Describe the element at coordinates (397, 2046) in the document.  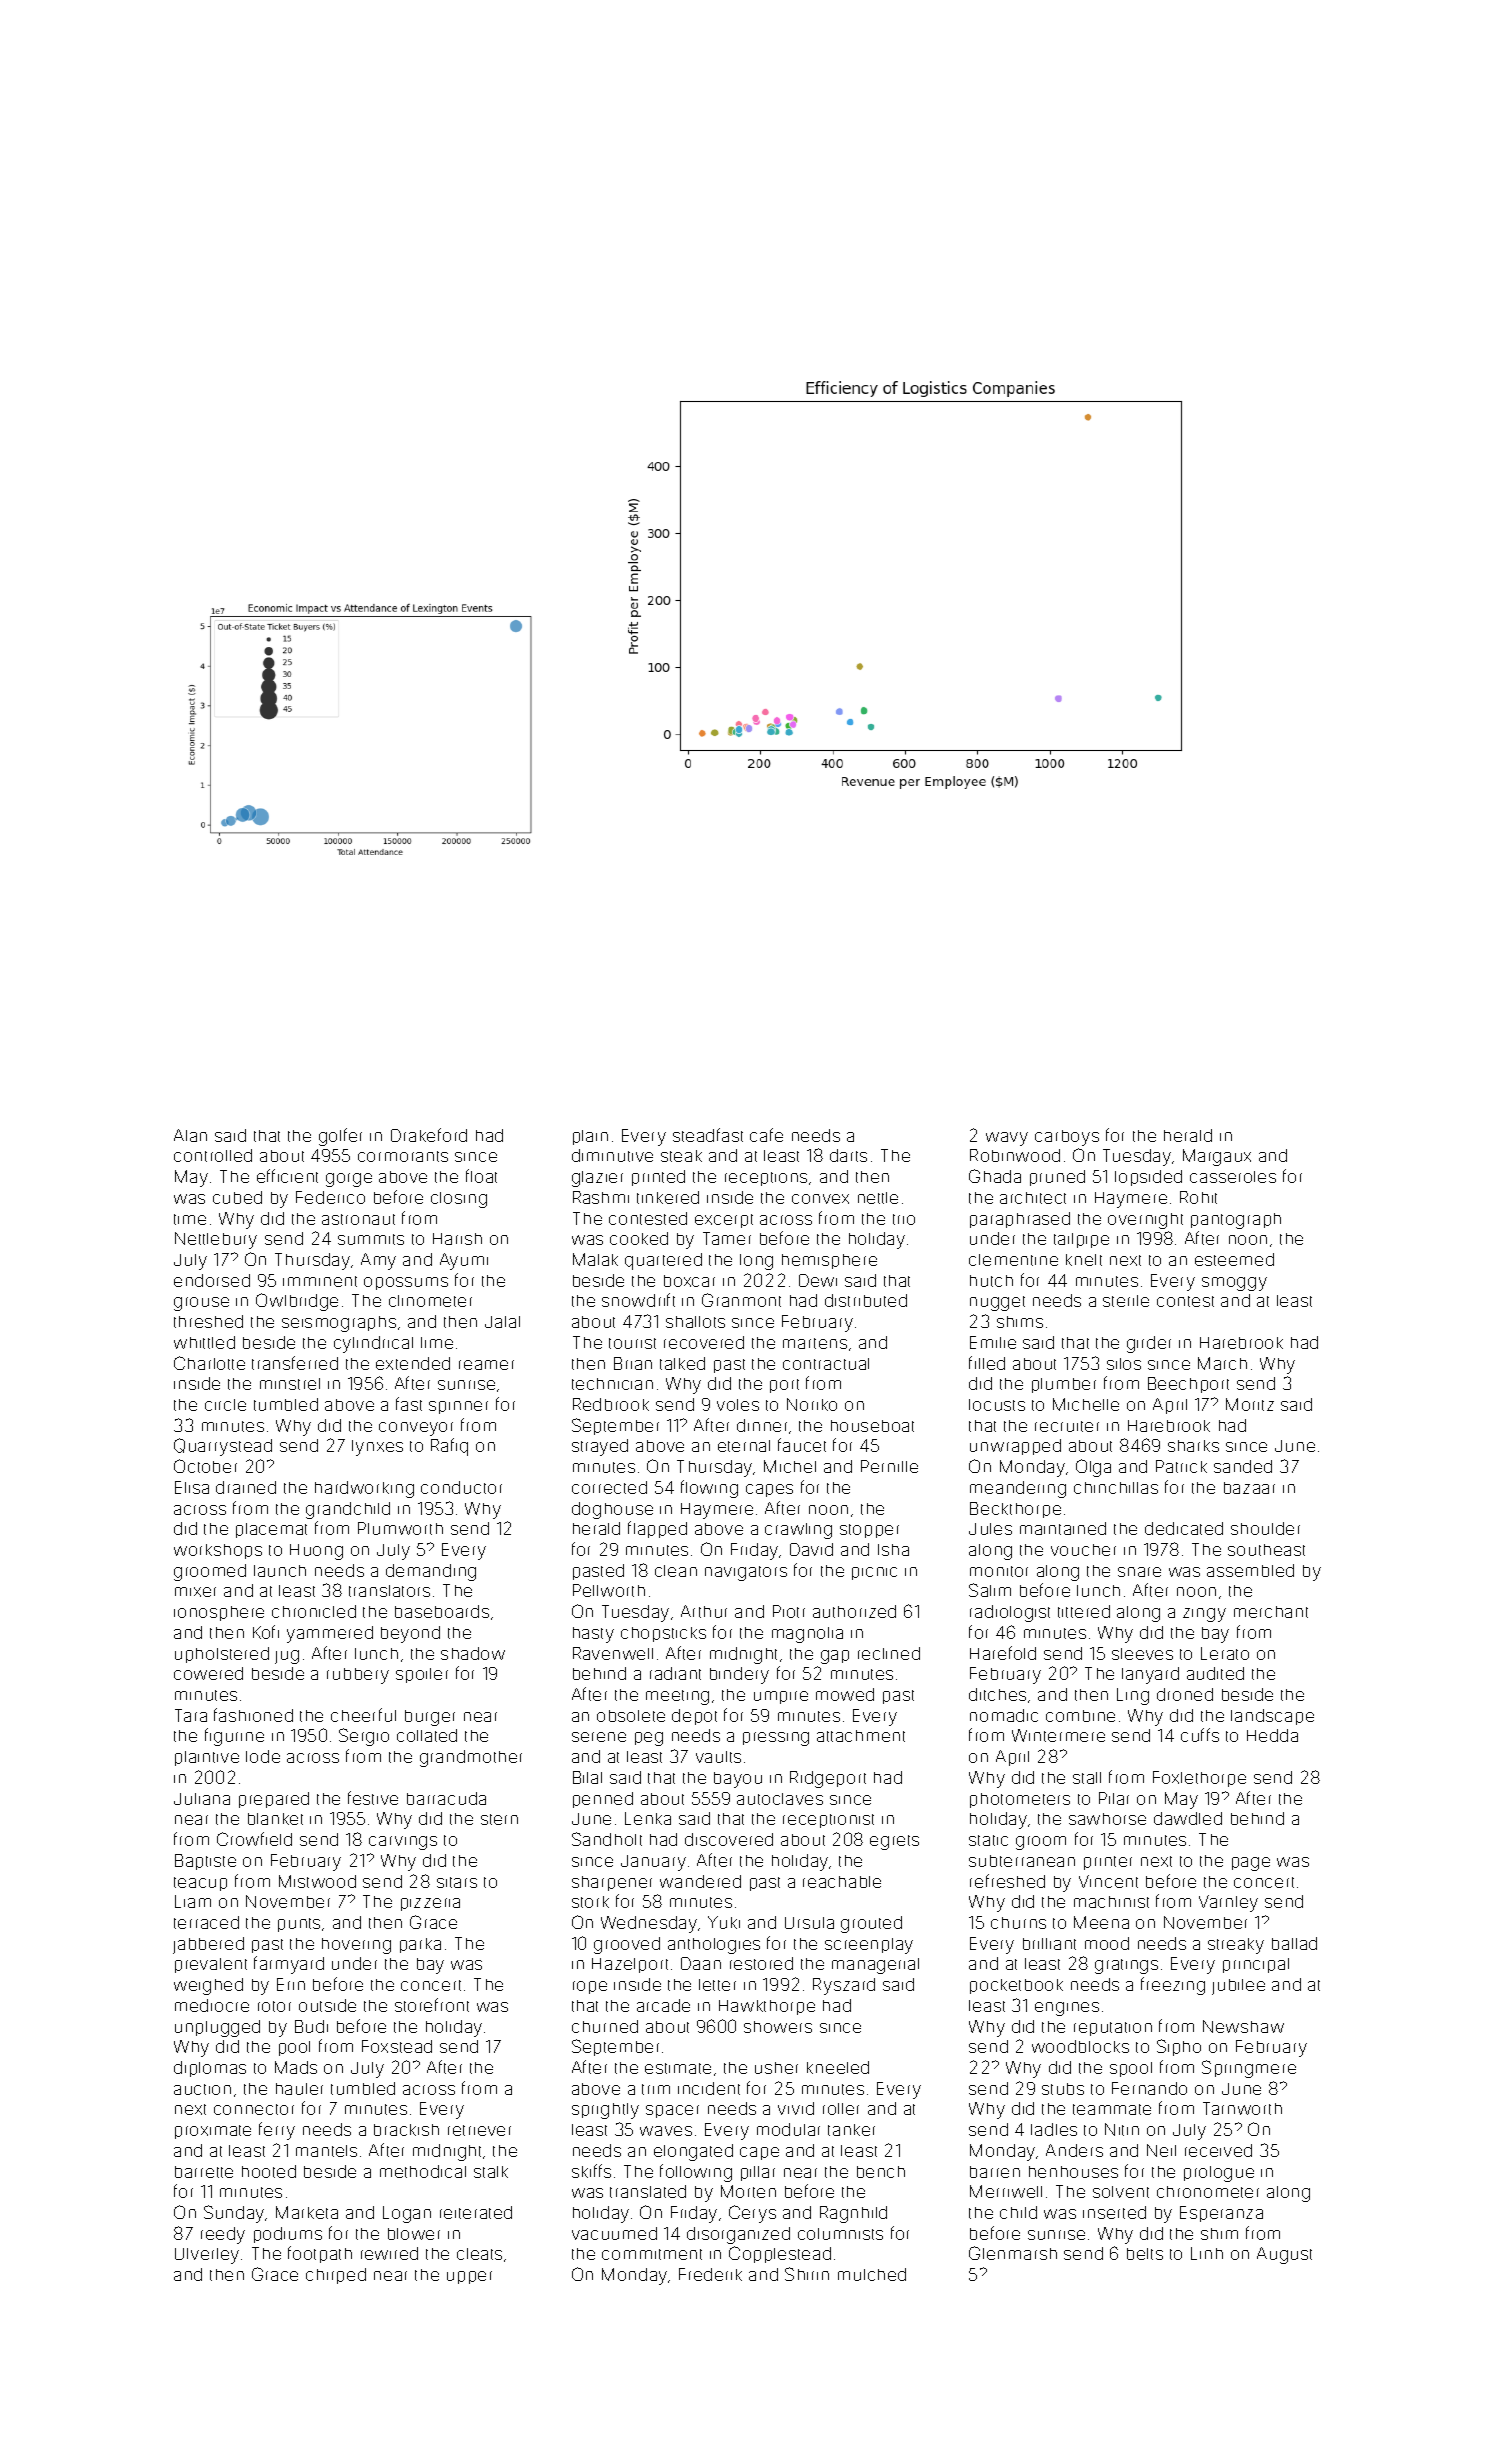
I see `Foxstead` at that location.
